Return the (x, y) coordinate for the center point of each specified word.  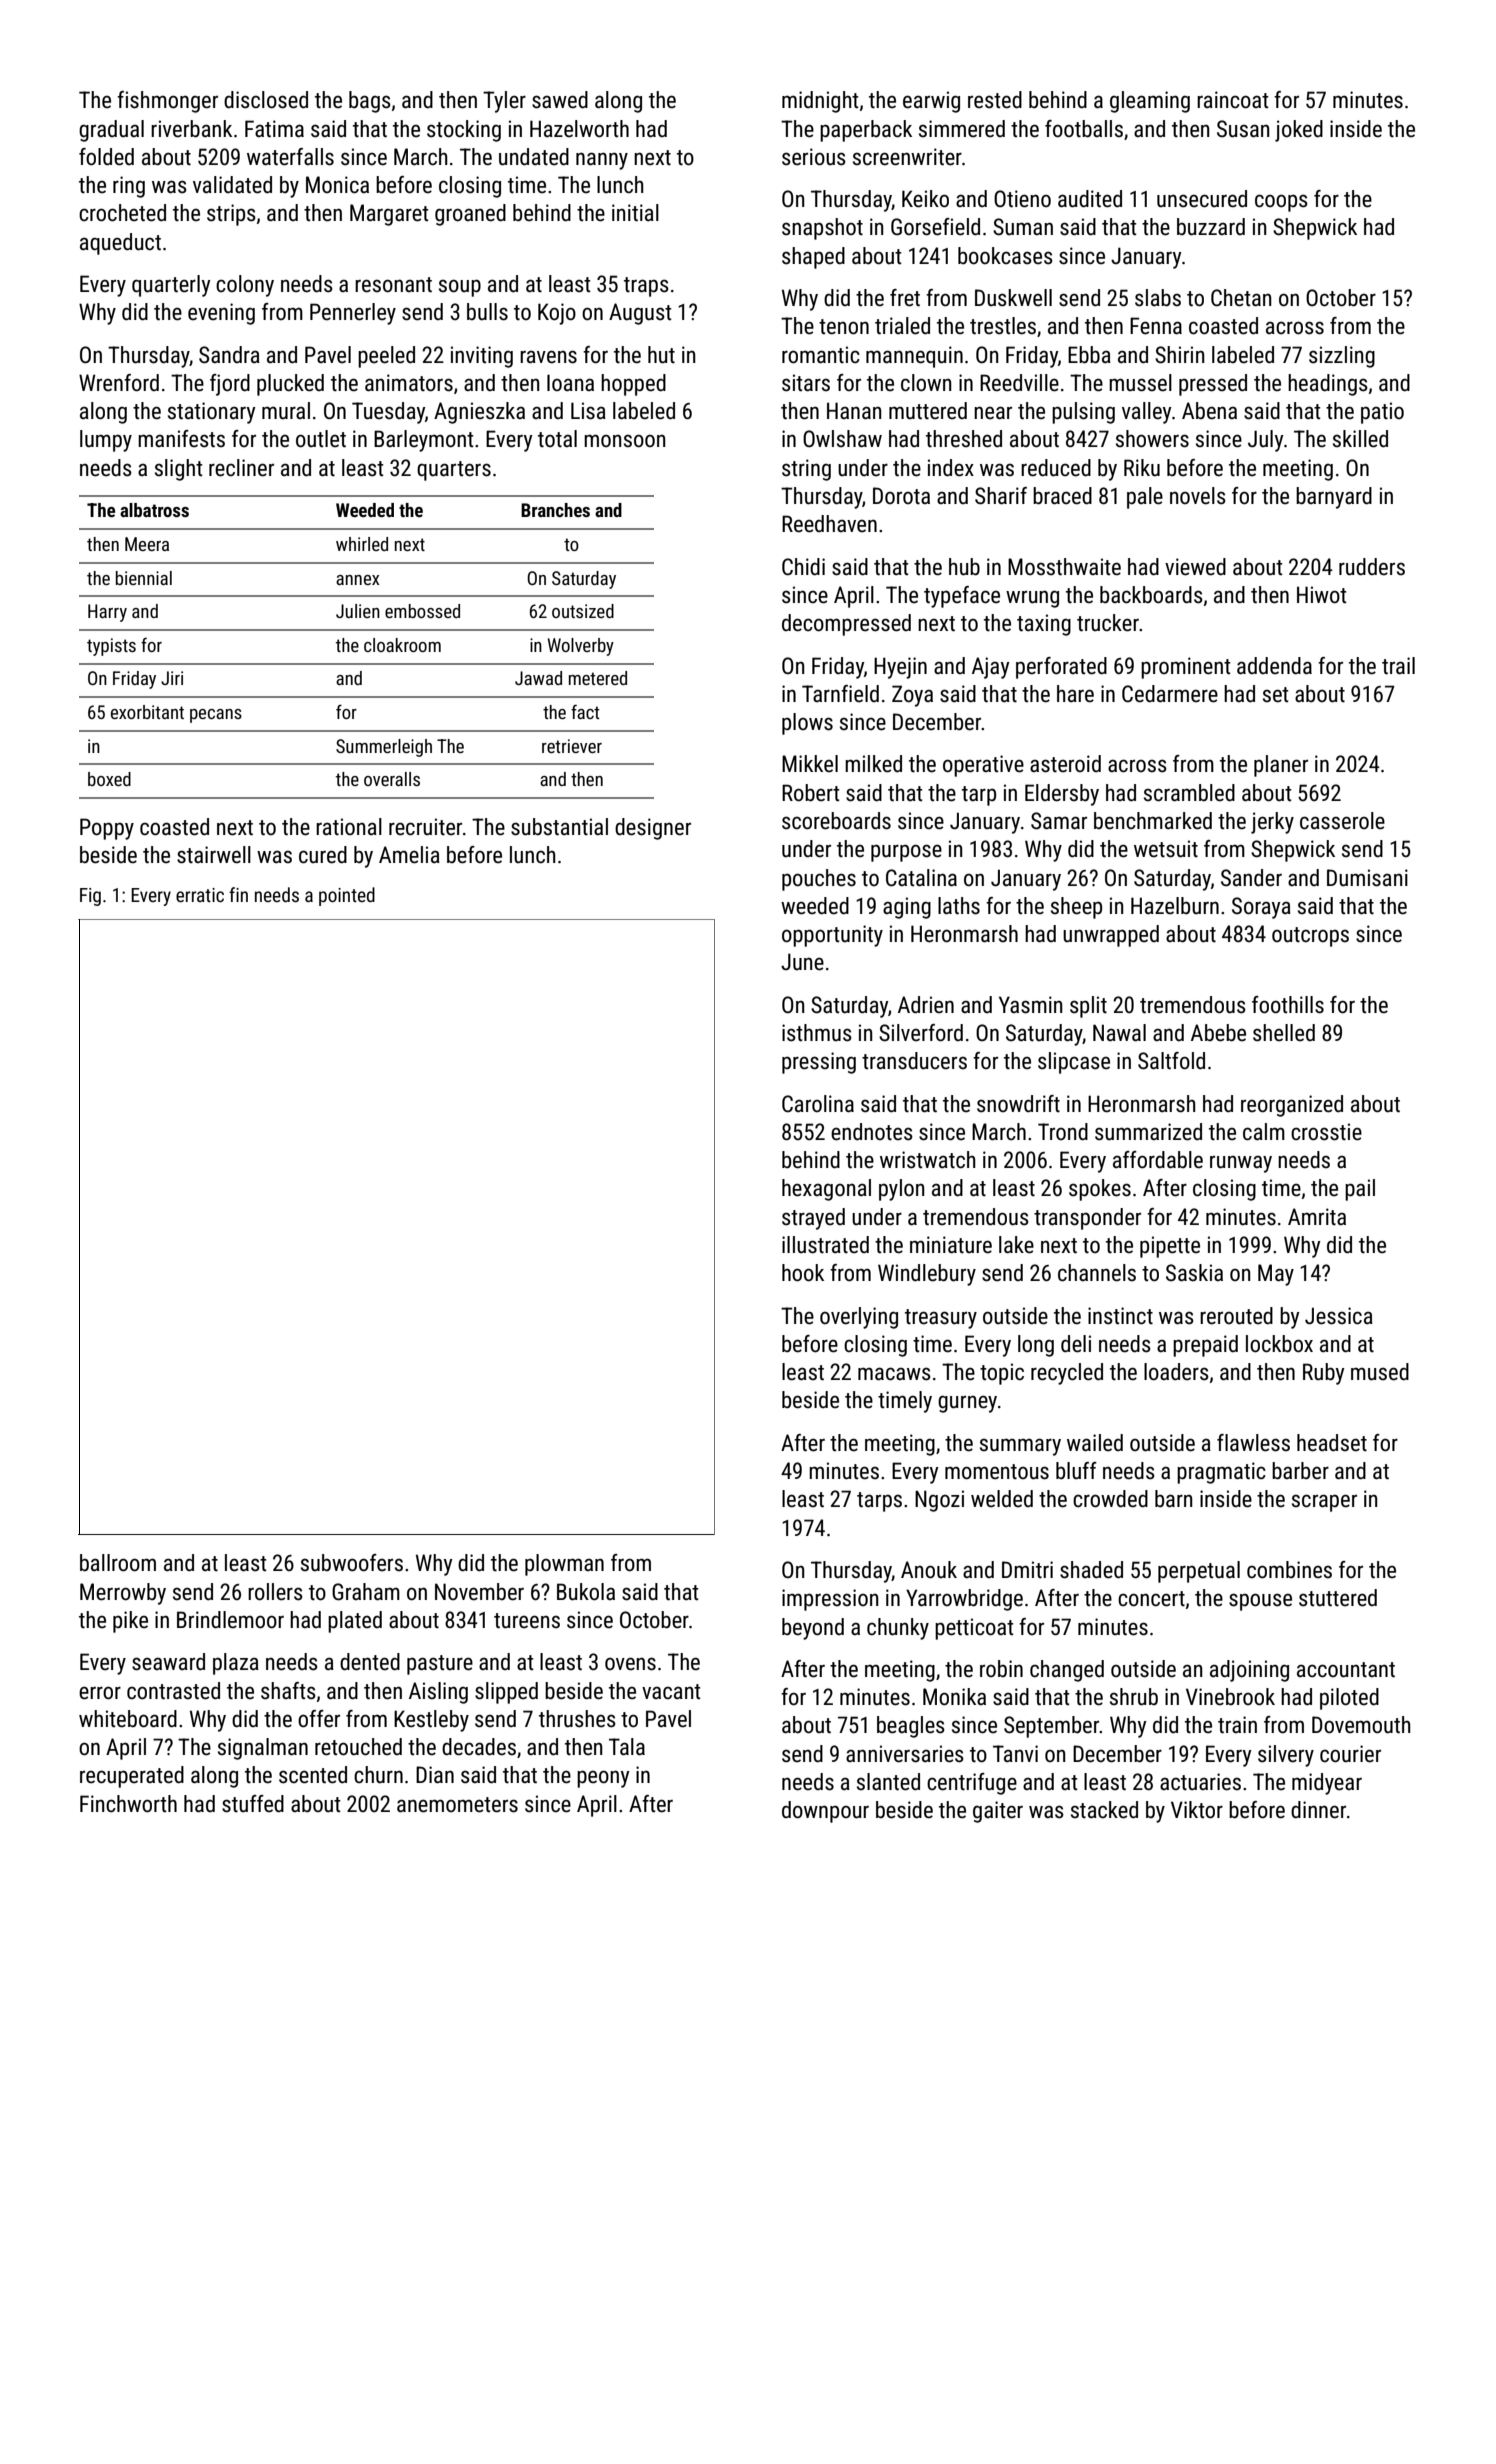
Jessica (1339, 1316)
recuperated (132, 1777)
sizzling (1342, 357)
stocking (464, 131)
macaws (894, 1374)
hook (803, 1273)
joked (1299, 131)
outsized (583, 611)
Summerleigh (384, 748)
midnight (820, 102)
